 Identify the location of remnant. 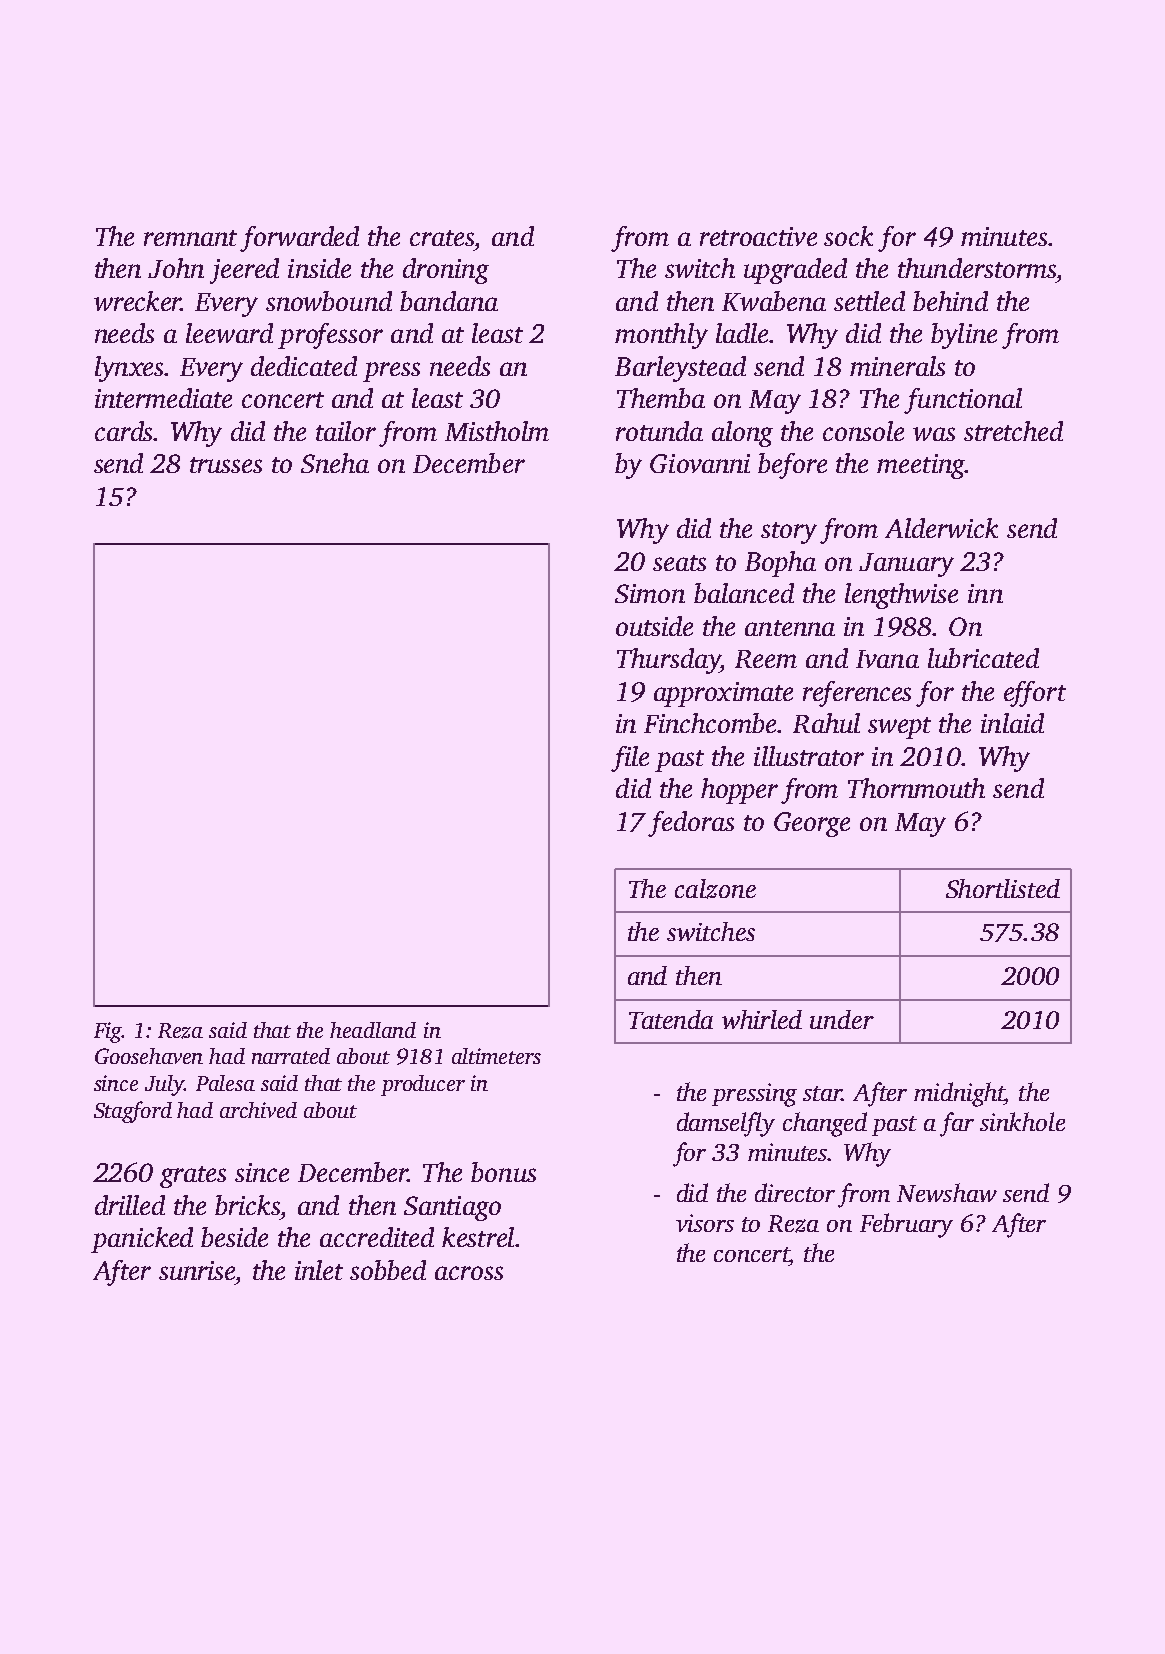
(190, 238).
